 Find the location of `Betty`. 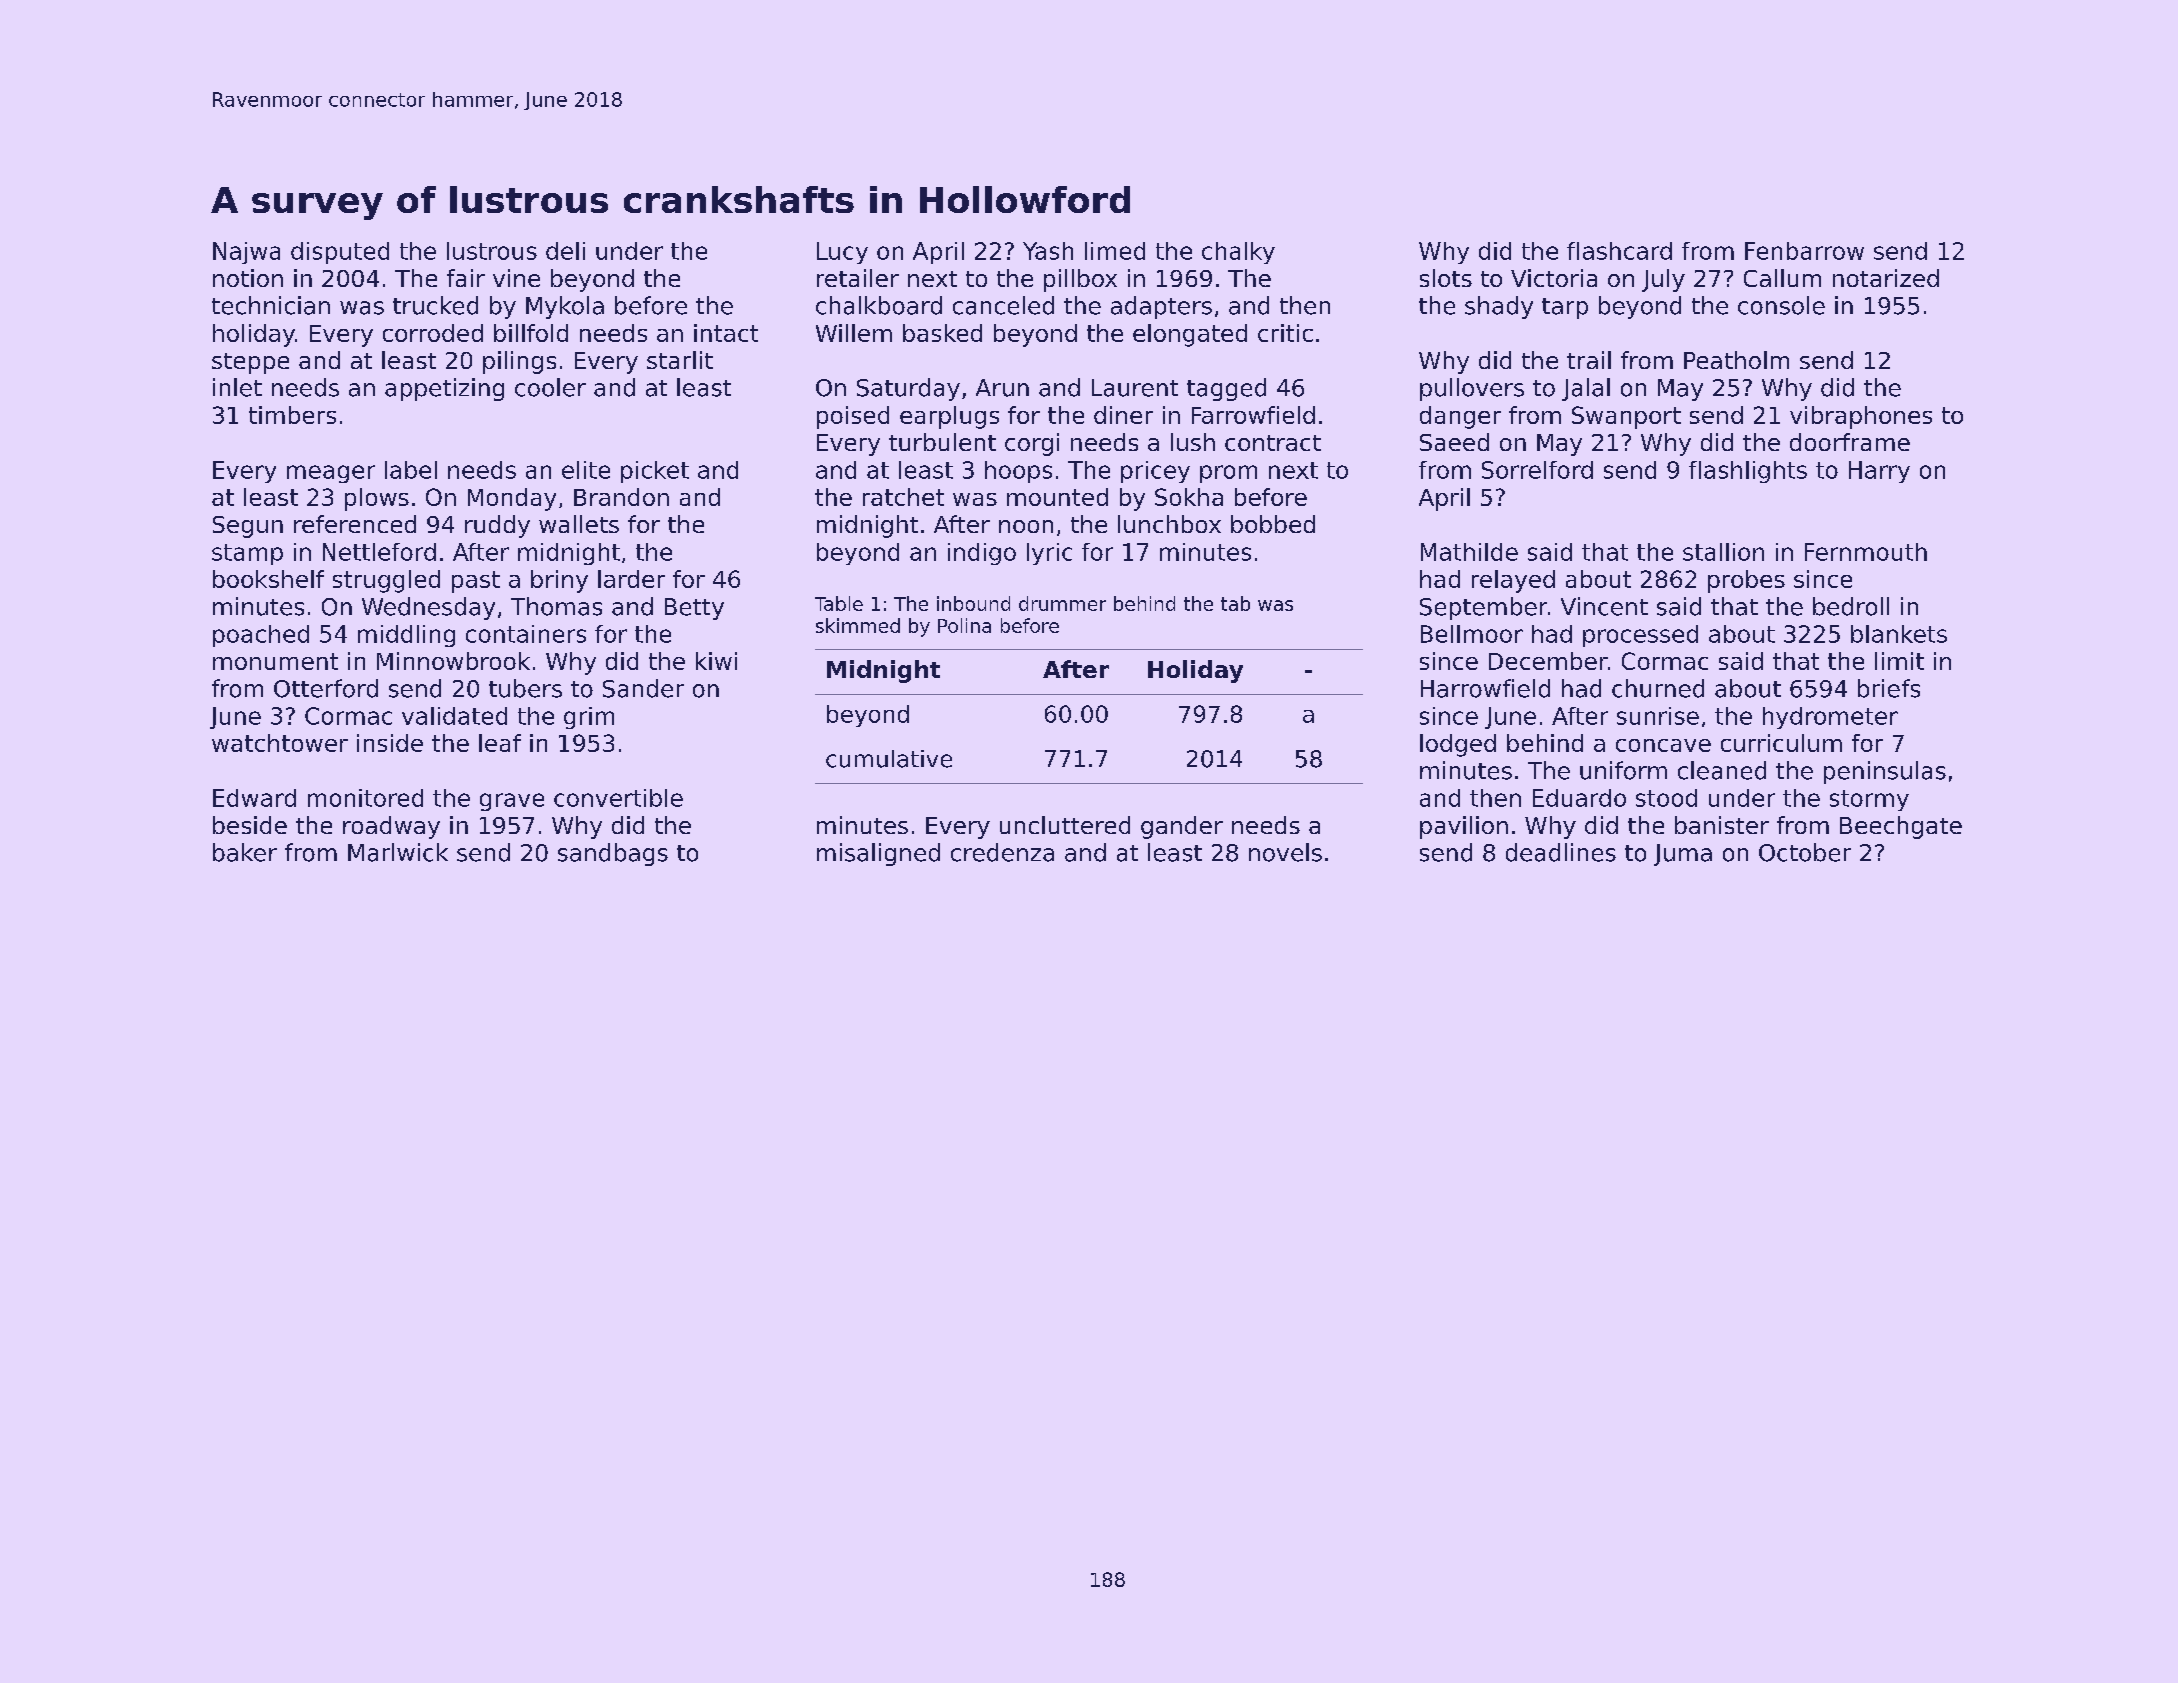

Betty is located at coordinates (694, 609).
